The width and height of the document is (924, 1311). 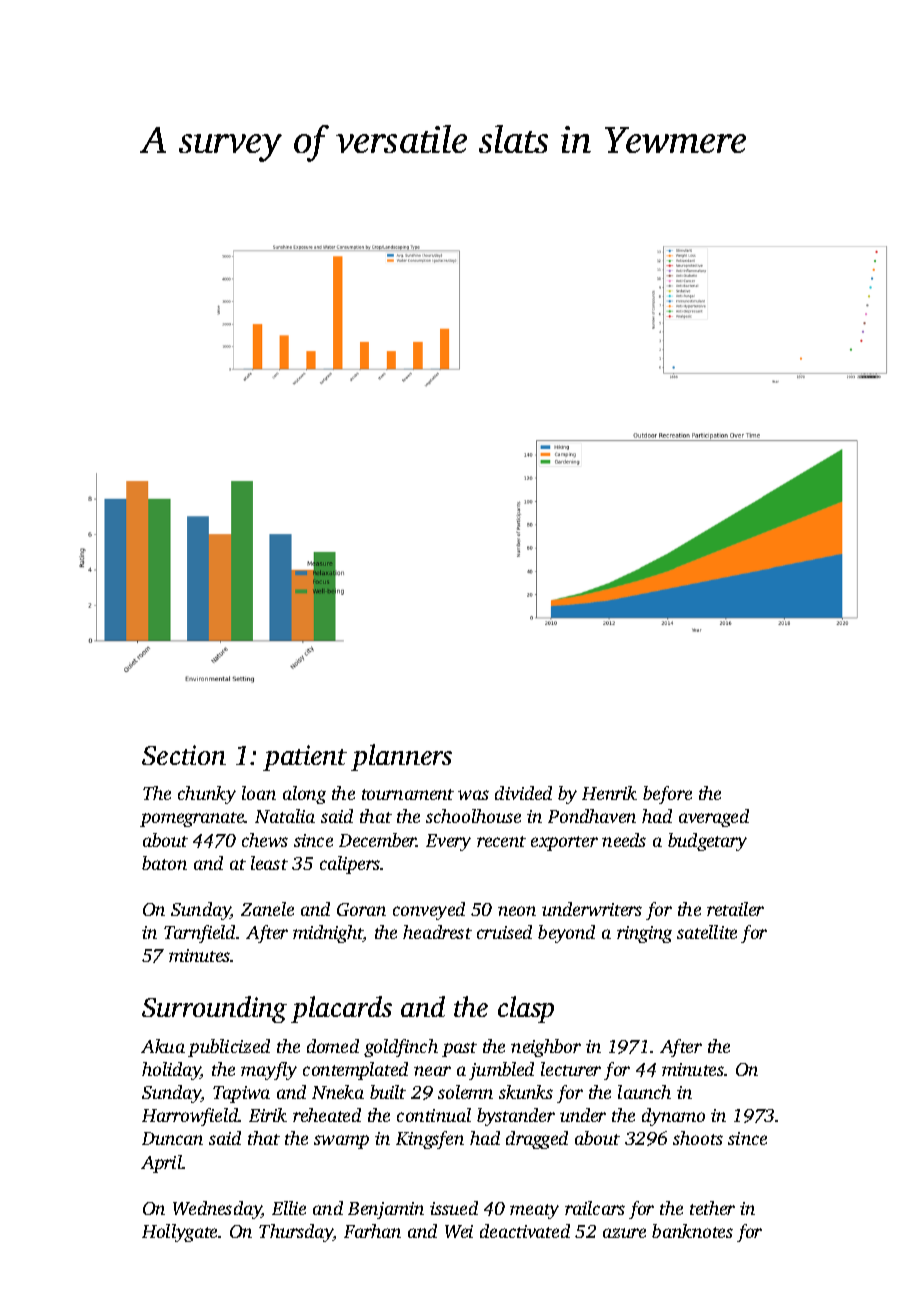 What do you see at coordinates (526, 1009) in the document?
I see `clasp` at bounding box center [526, 1009].
